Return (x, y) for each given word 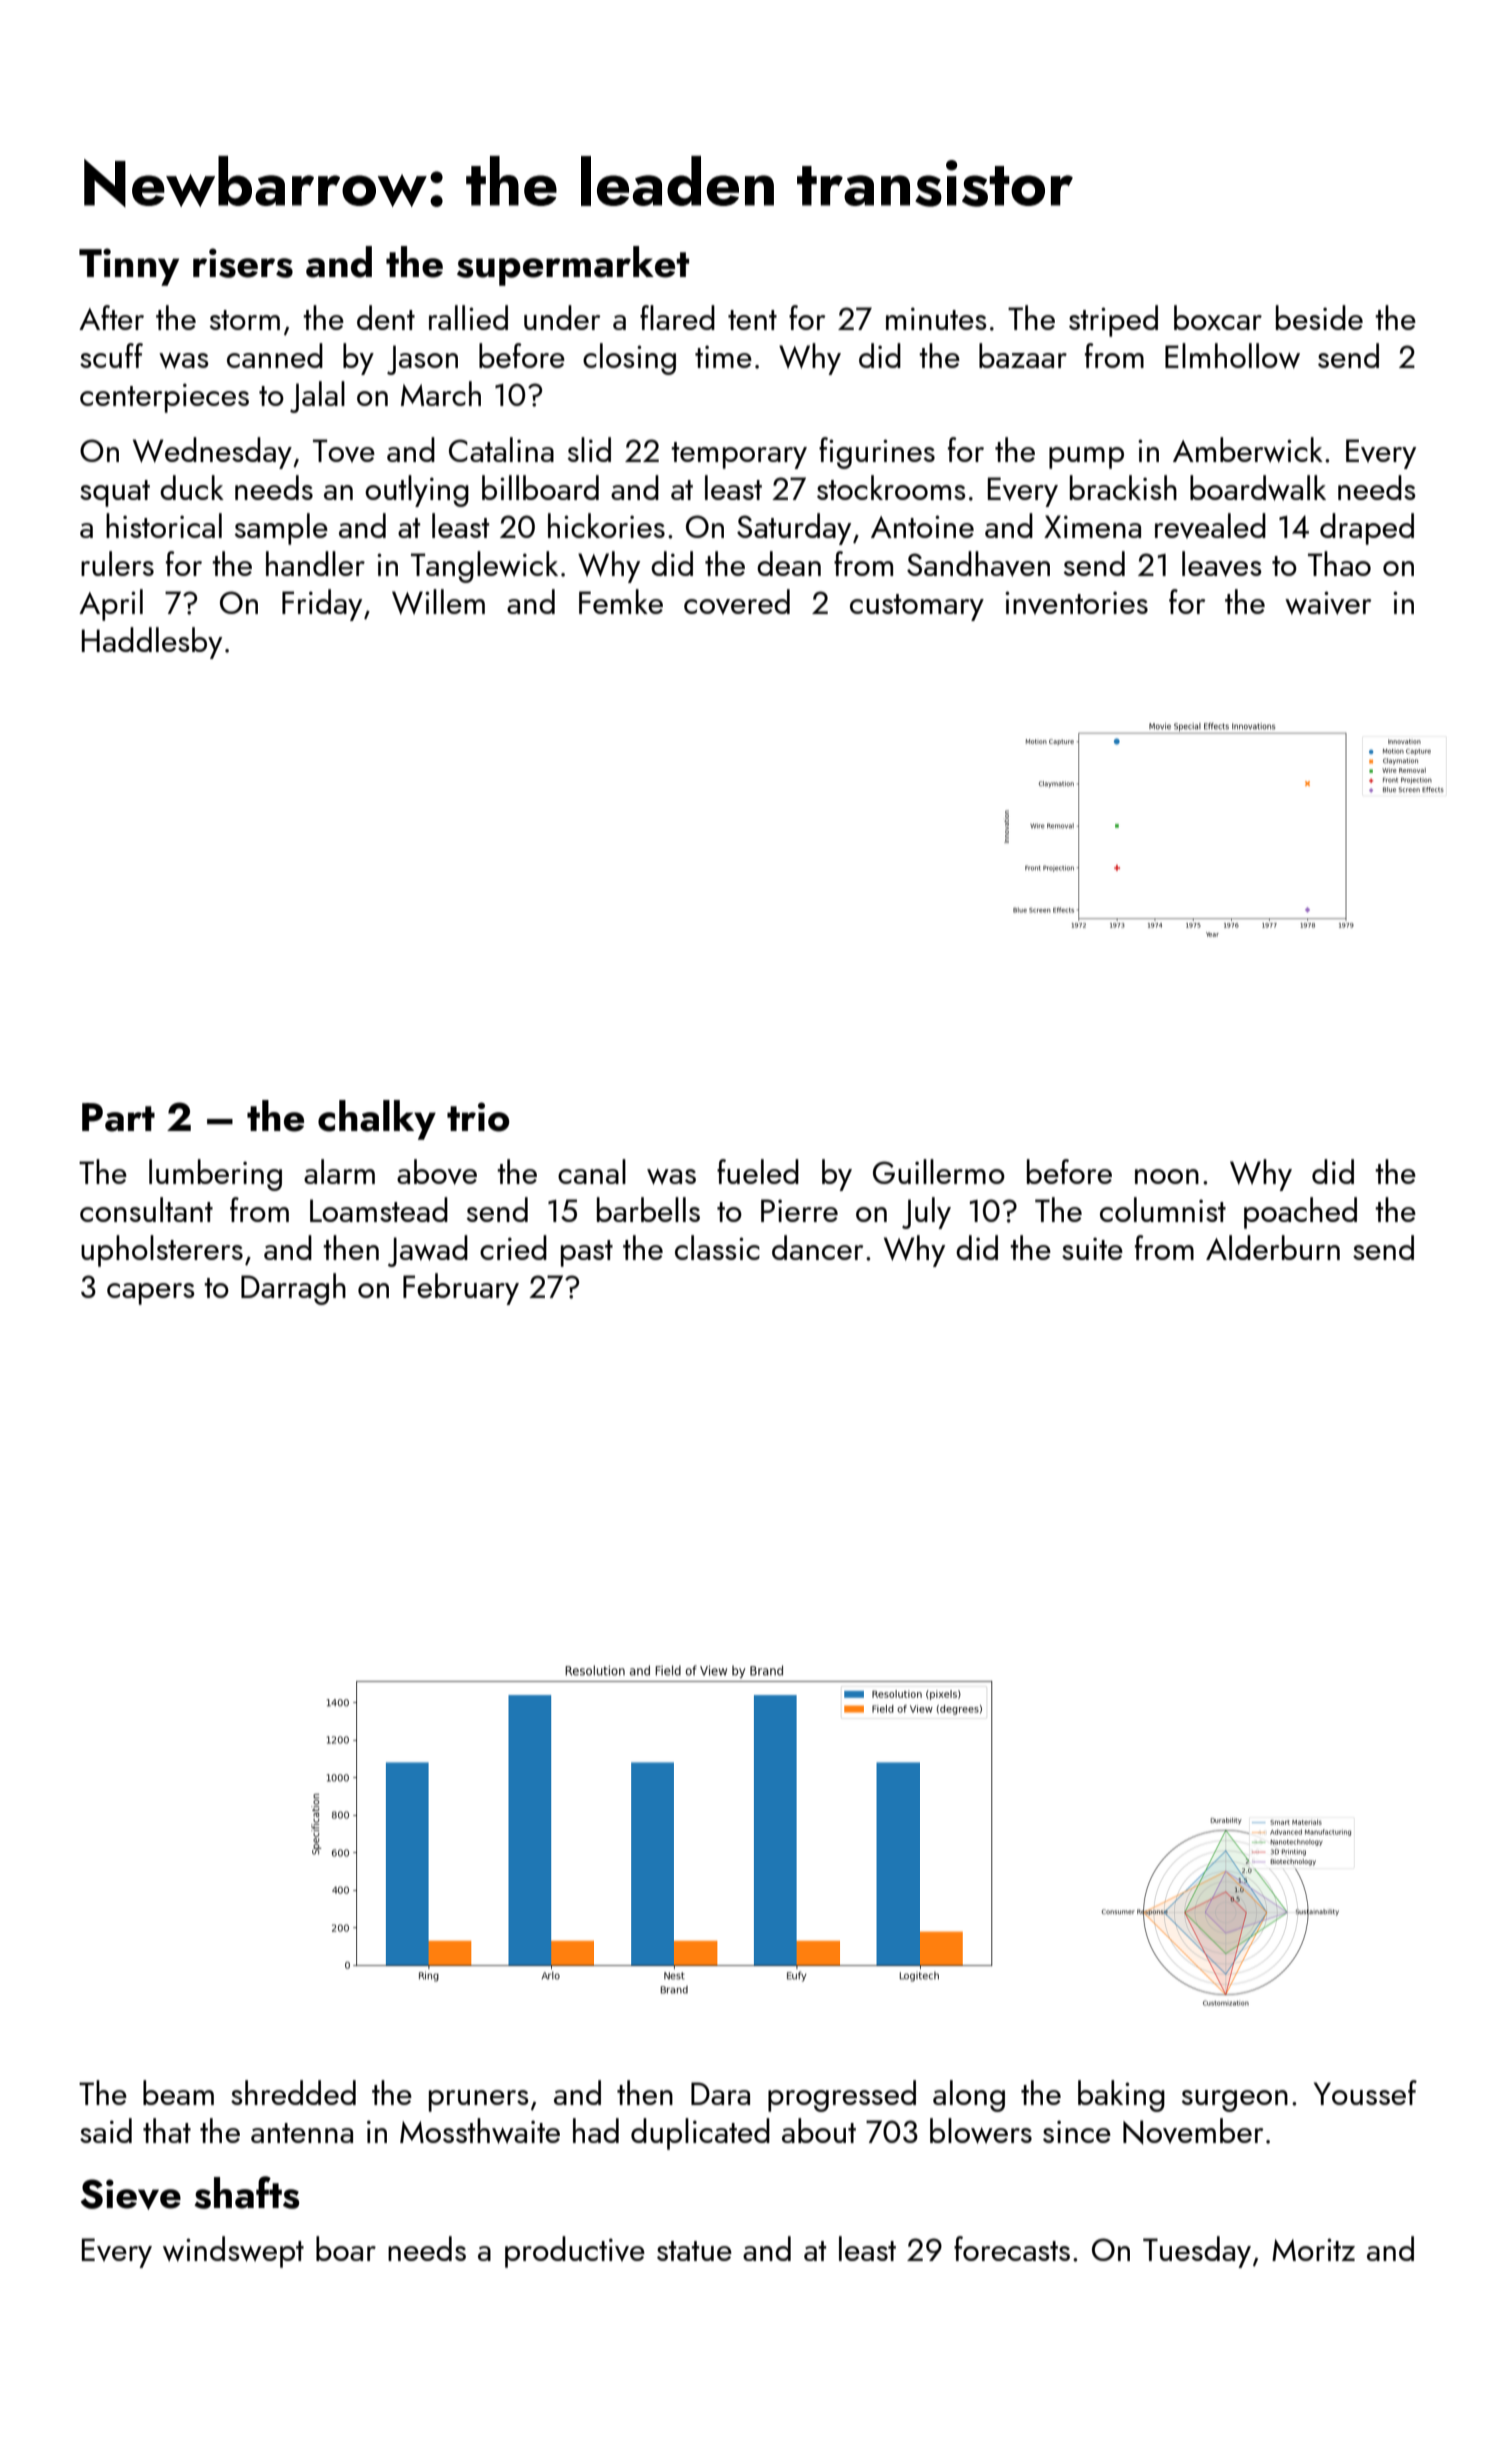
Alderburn (1273, 1247)
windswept (233, 2252)
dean (789, 563)
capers (151, 1294)
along (969, 2096)
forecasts (1012, 2248)
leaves (1222, 564)
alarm (339, 1171)
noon (1167, 1176)
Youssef (1365, 2092)
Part (118, 1117)
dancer (818, 1247)
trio (478, 1117)
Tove (344, 451)
